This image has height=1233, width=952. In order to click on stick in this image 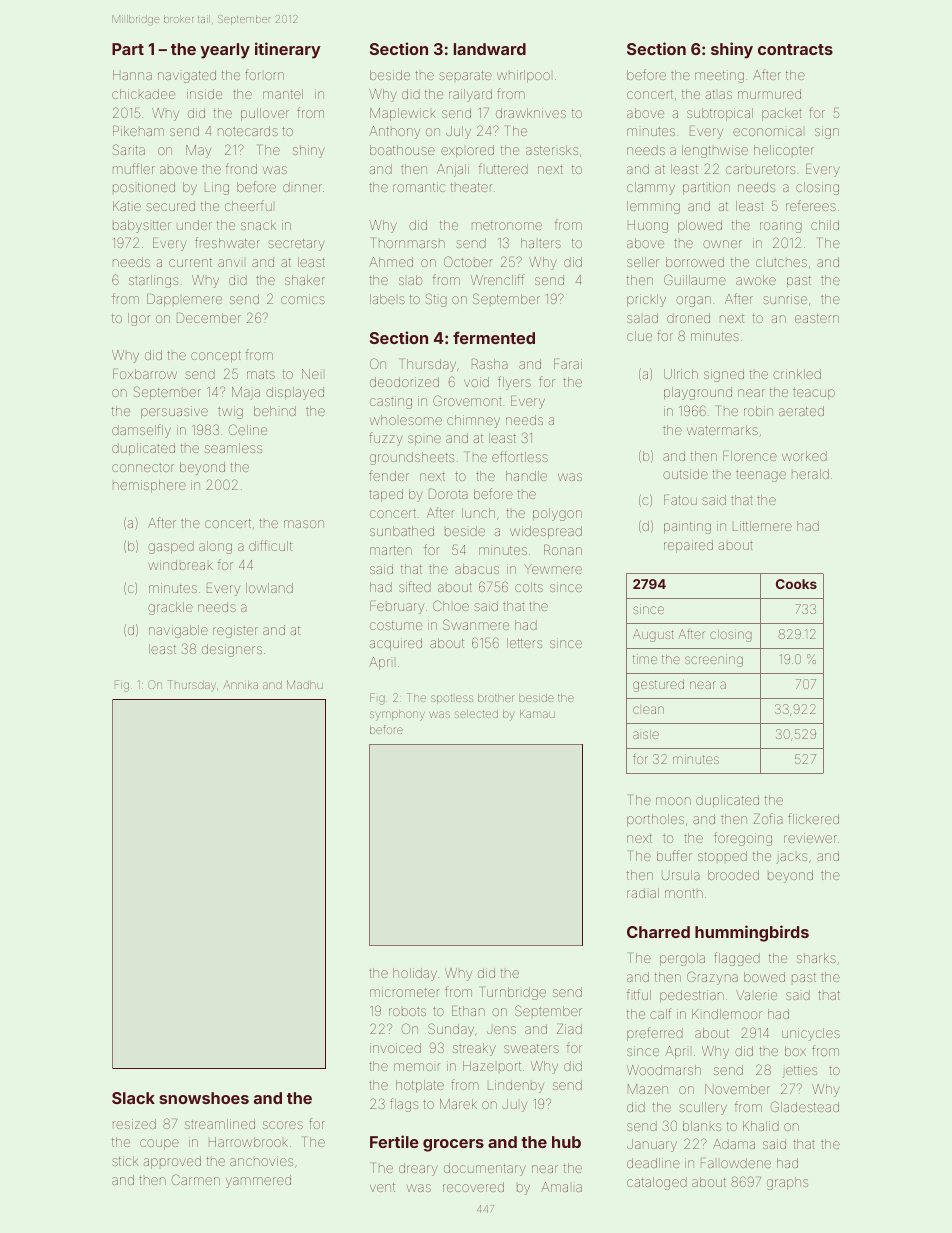, I will do `click(125, 1161)`.
